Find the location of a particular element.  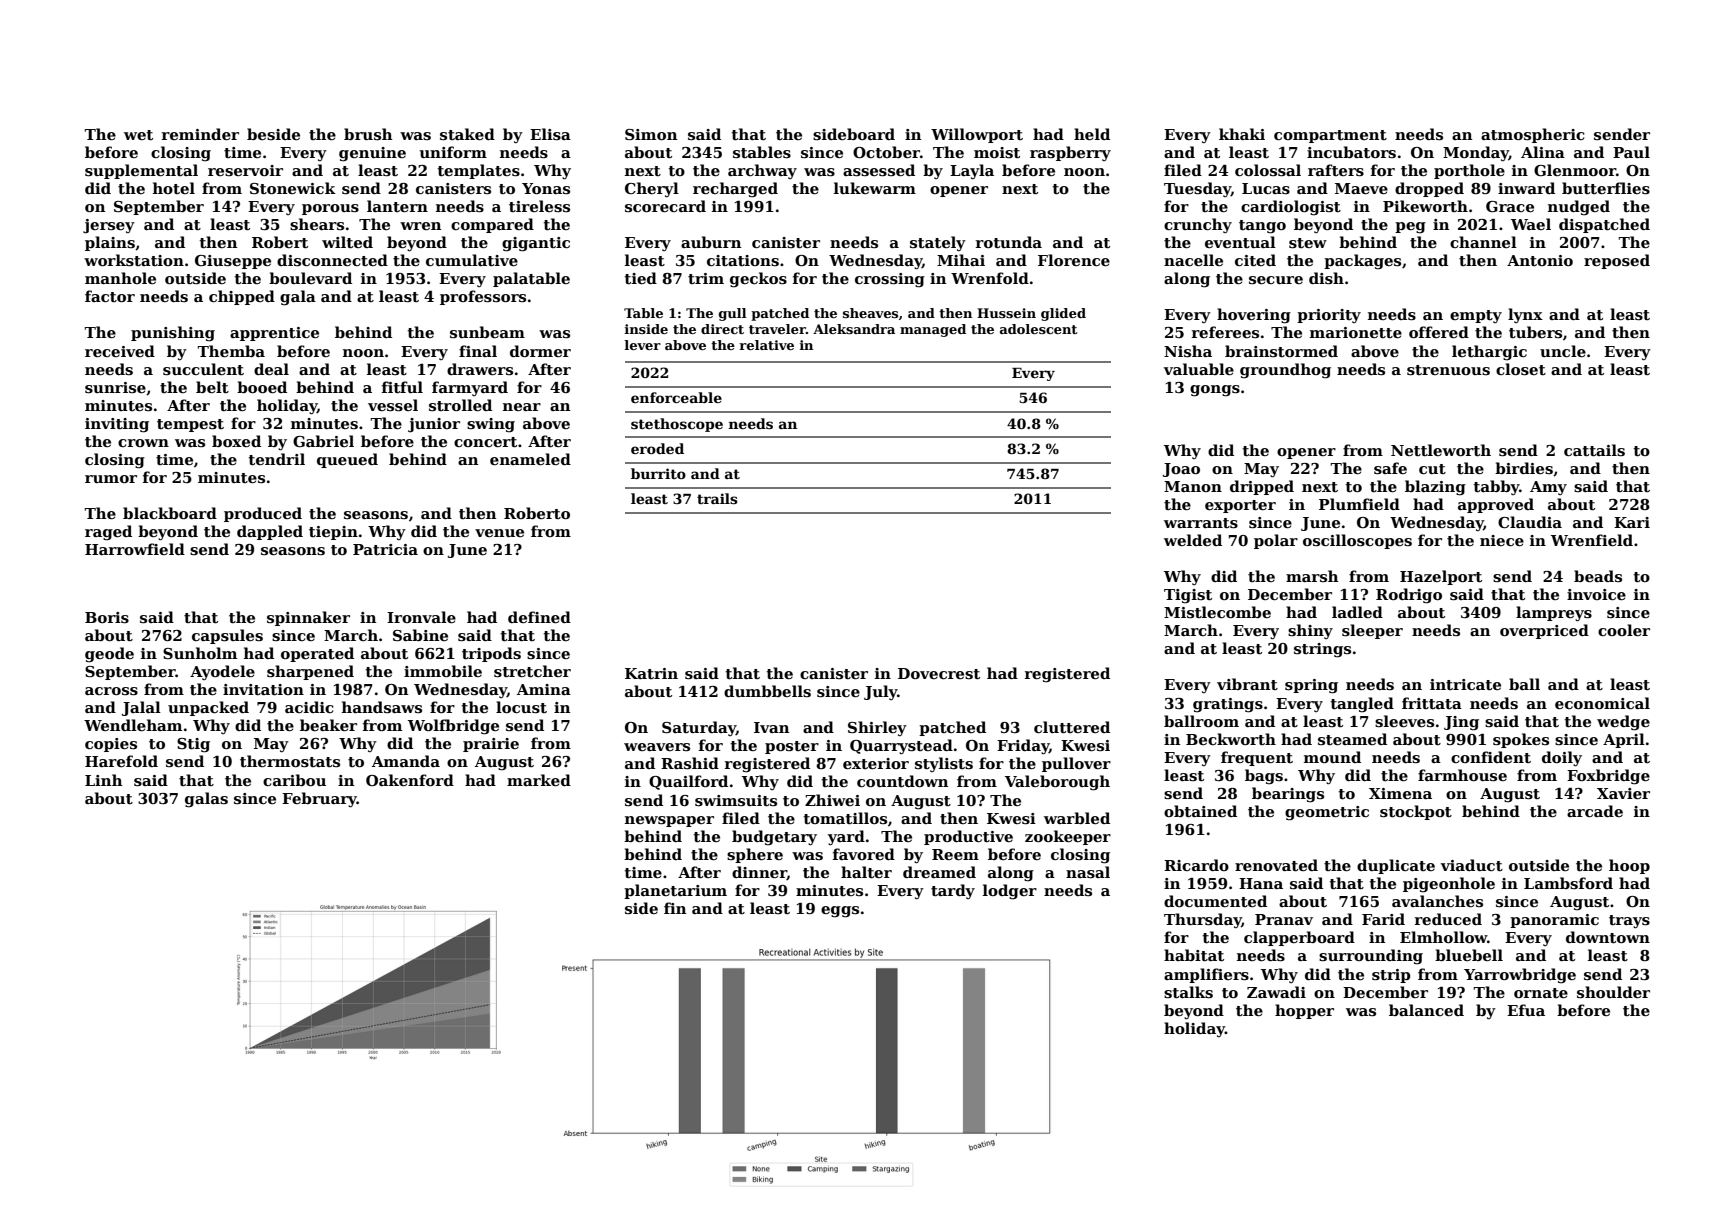

Oakenford is located at coordinates (410, 780).
